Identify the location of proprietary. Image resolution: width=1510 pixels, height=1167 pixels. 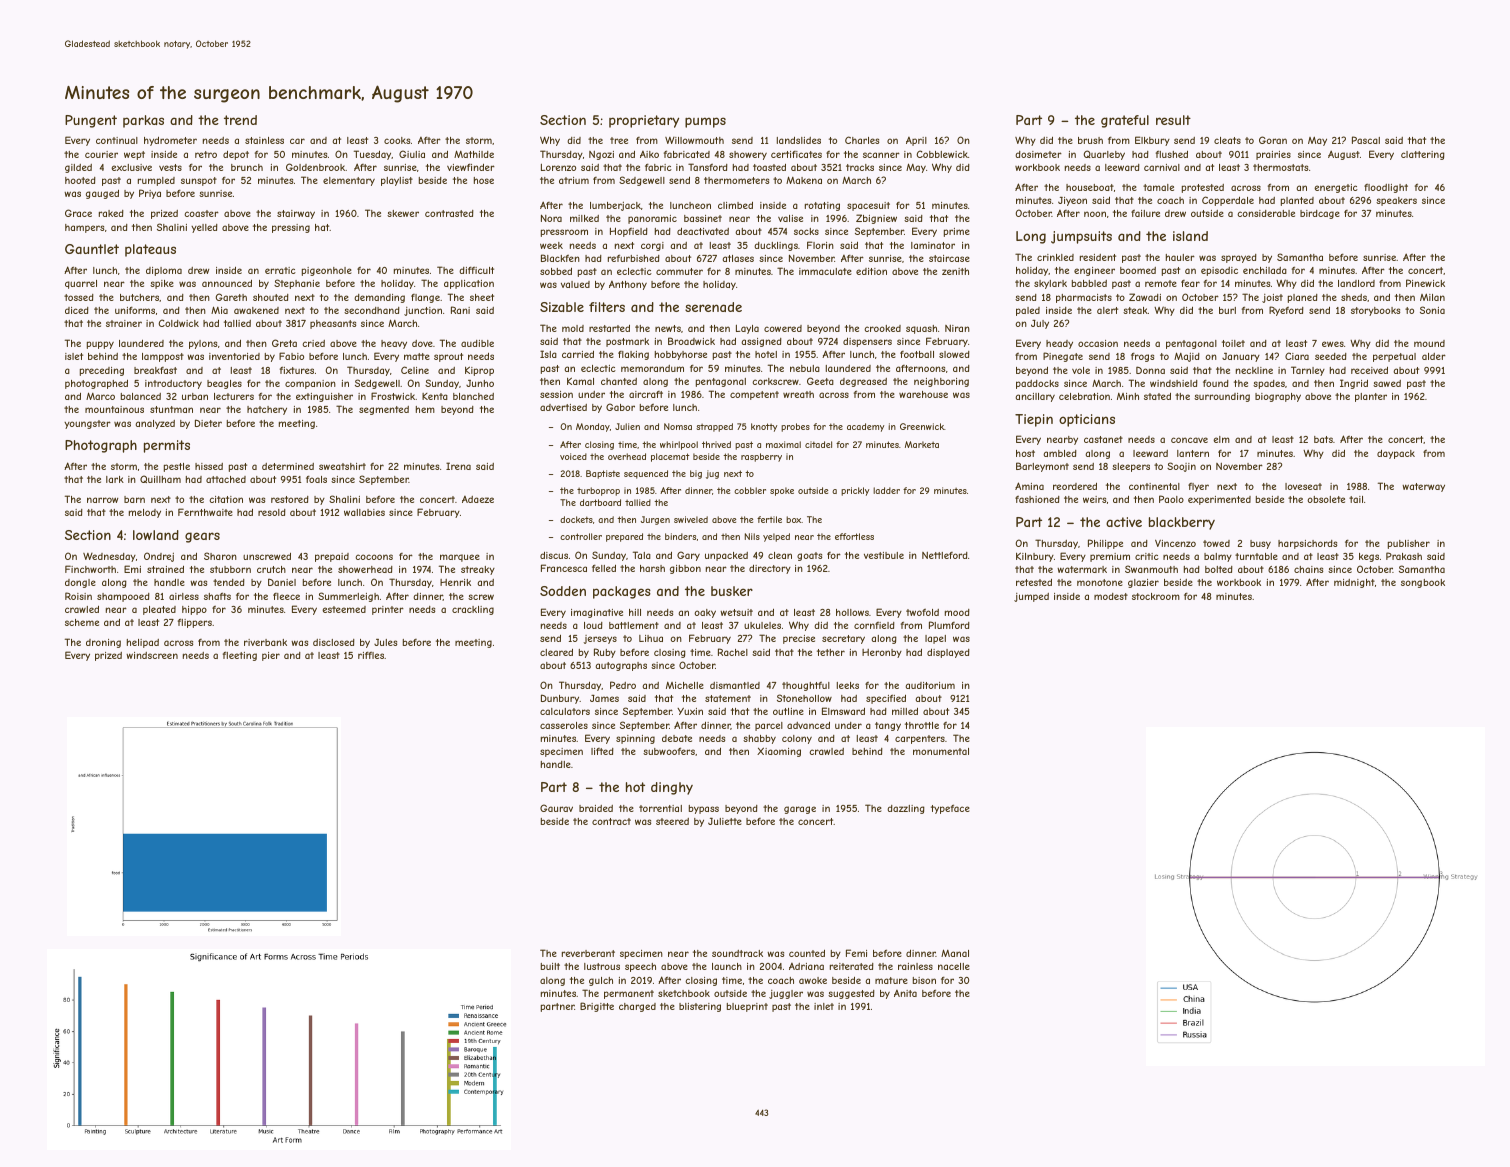
(644, 121).
